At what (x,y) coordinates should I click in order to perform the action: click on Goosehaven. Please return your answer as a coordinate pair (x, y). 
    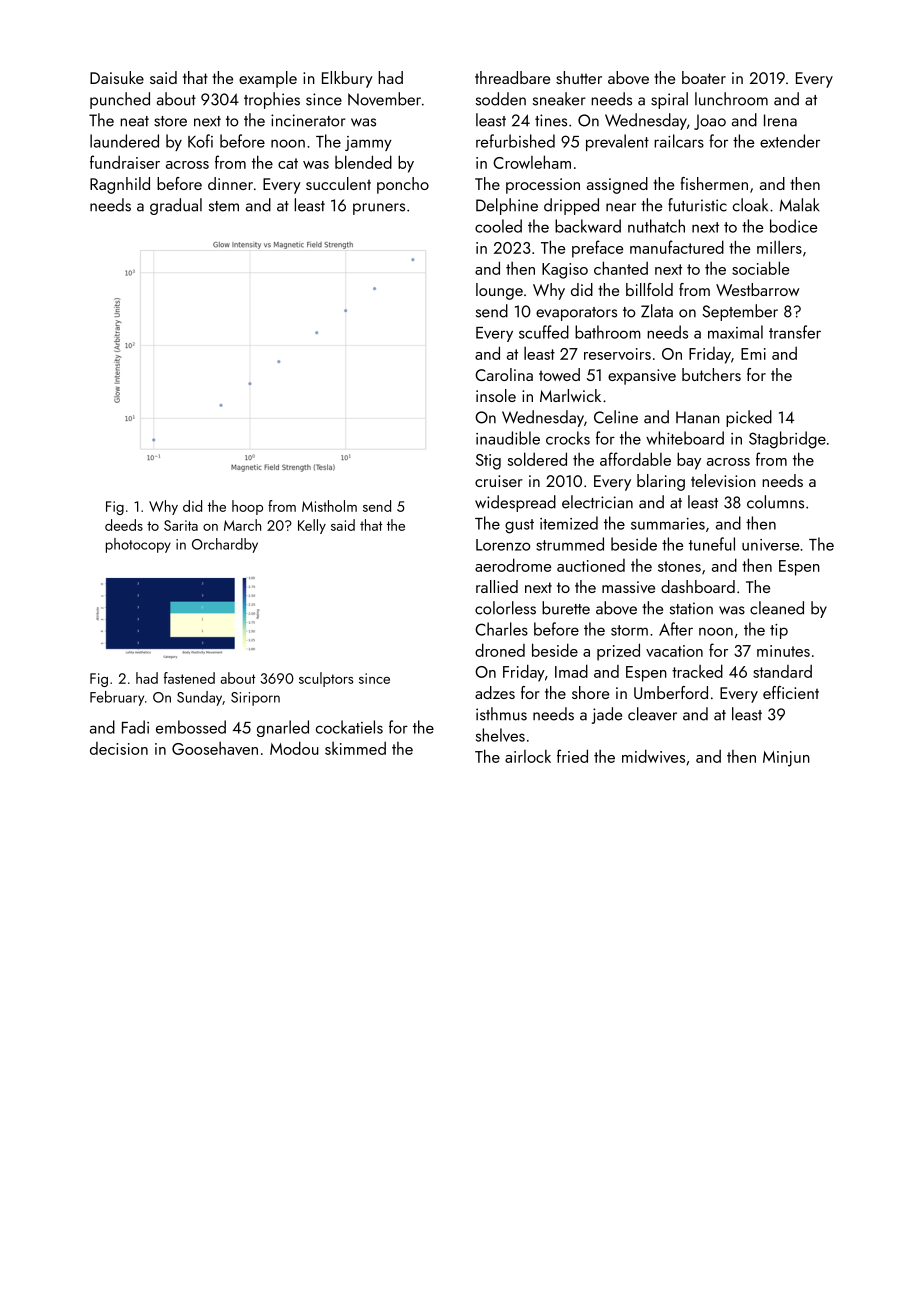
    Looking at the image, I should click on (215, 748).
